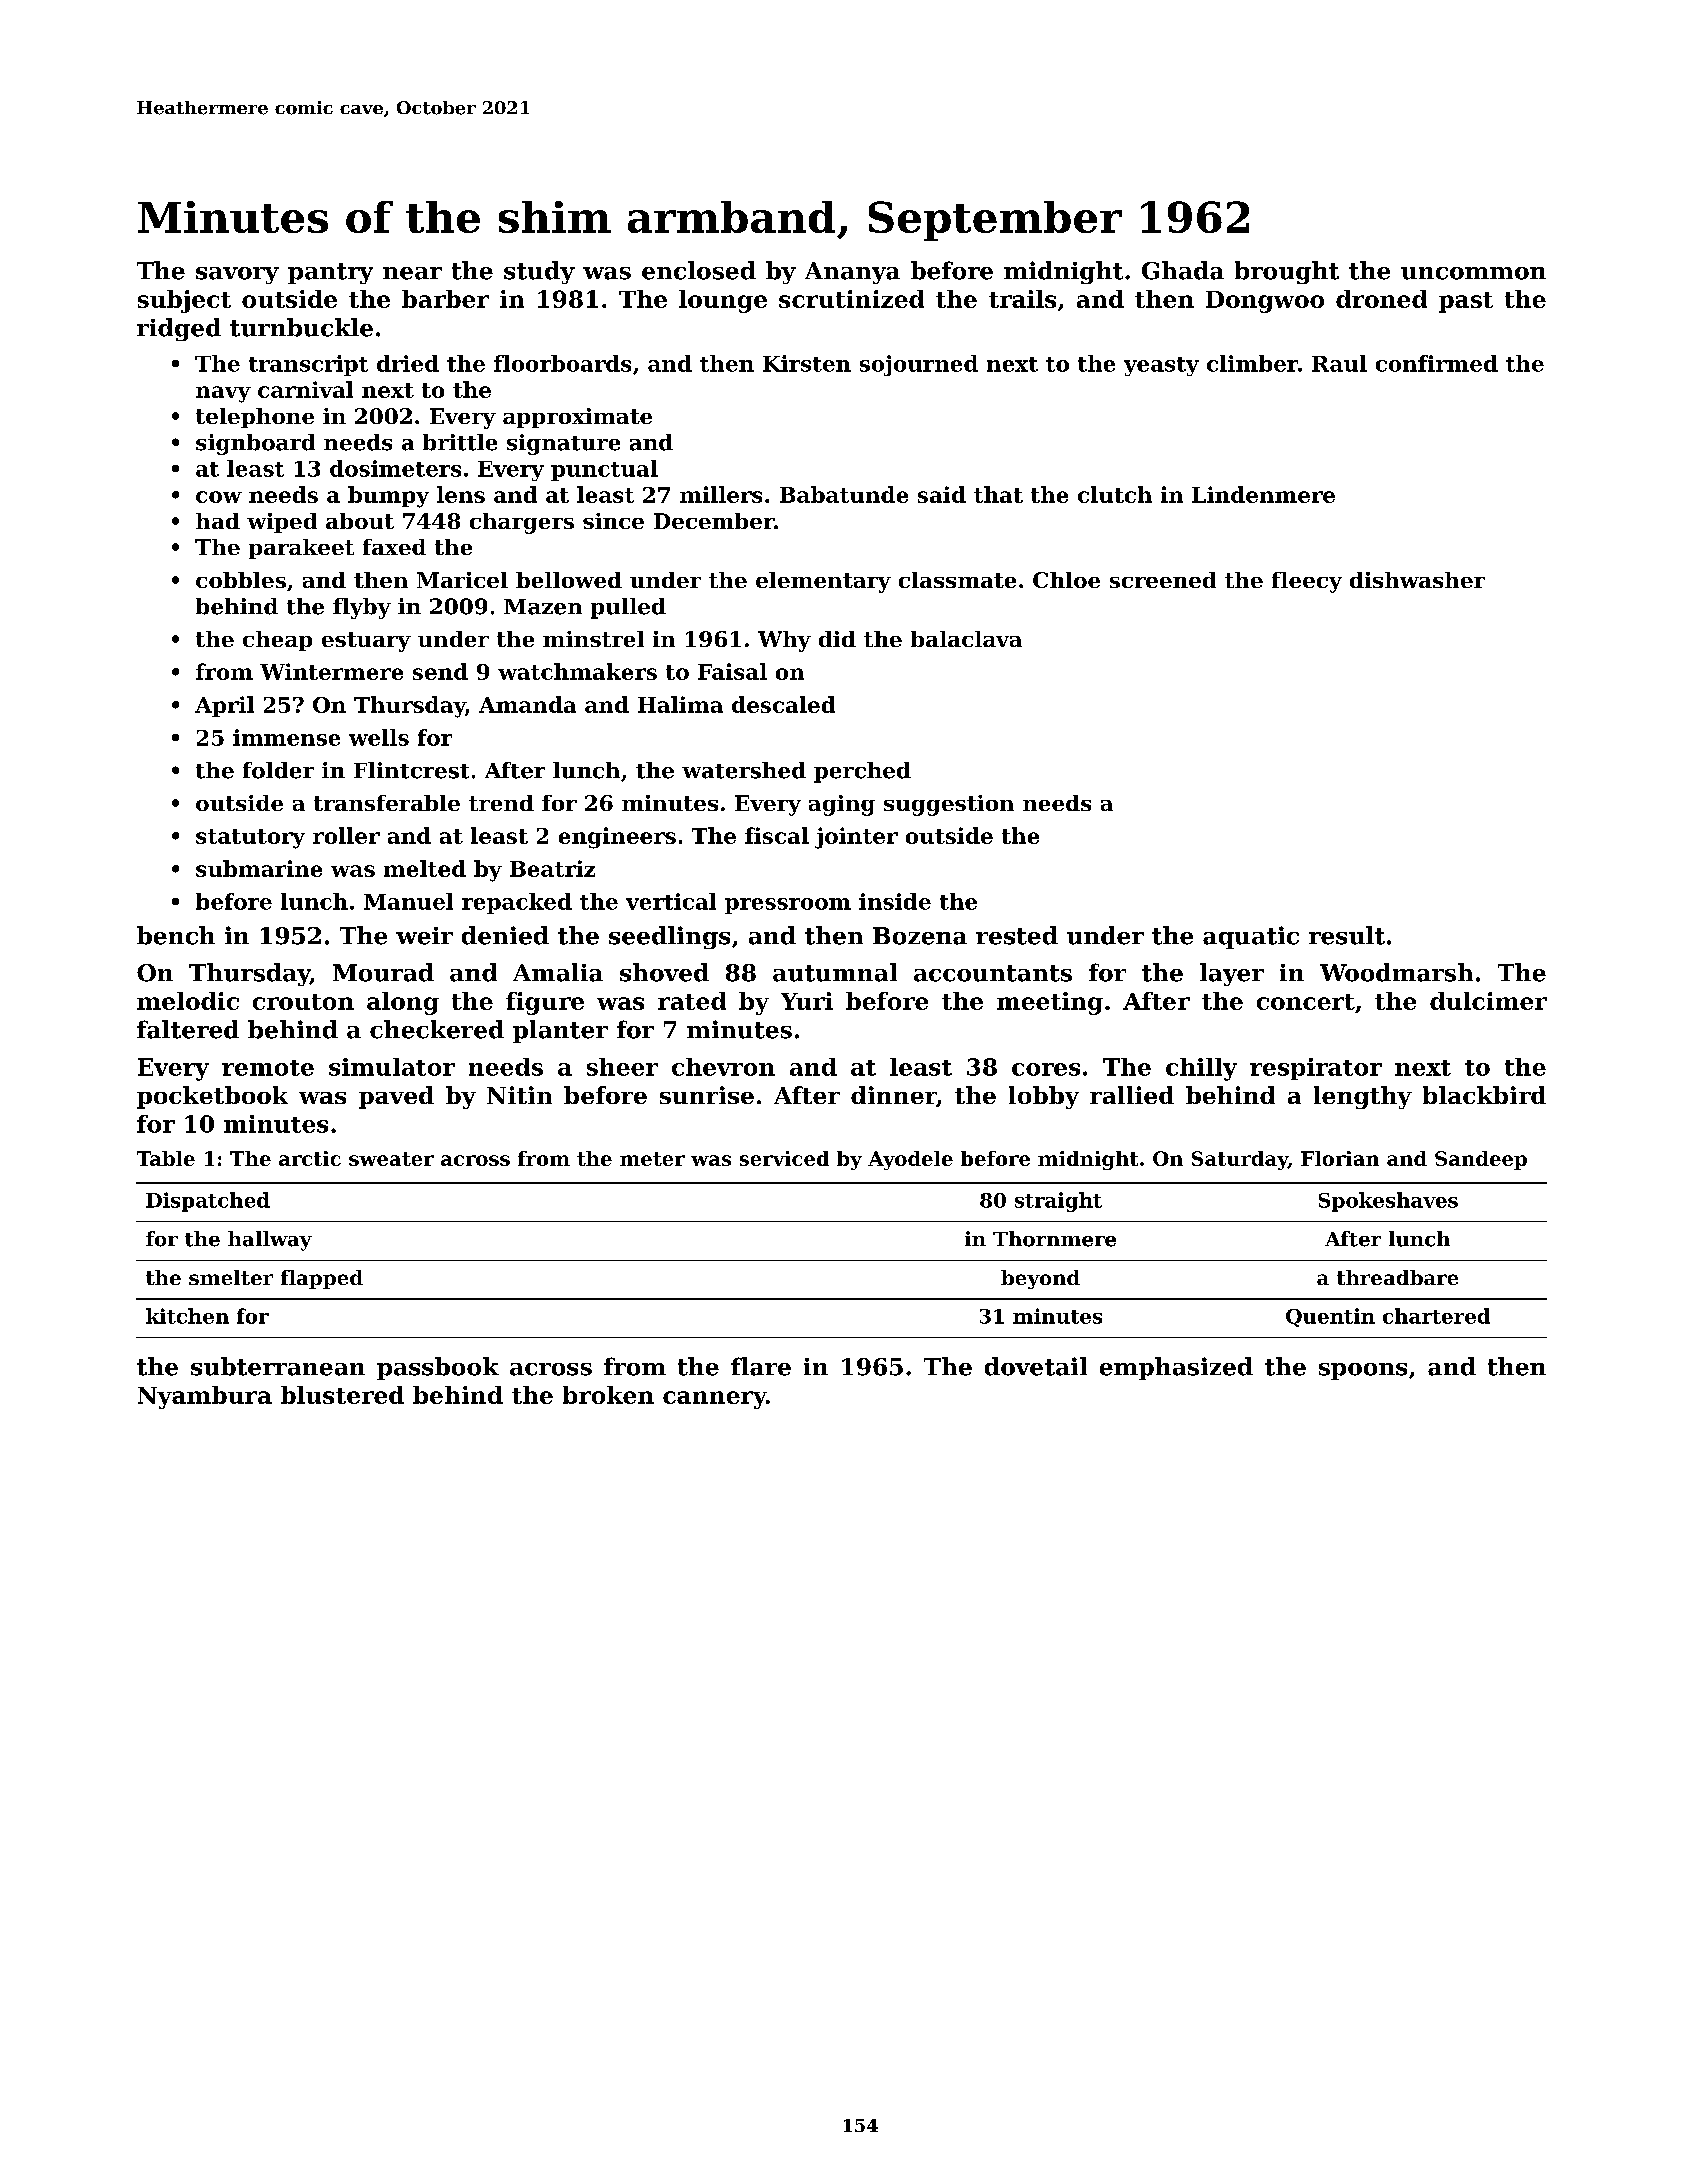 The image size is (1683, 2178). What do you see at coordinates (445, 299) in the screenshot?
I see `barber` at bounding box center [445, 299].
